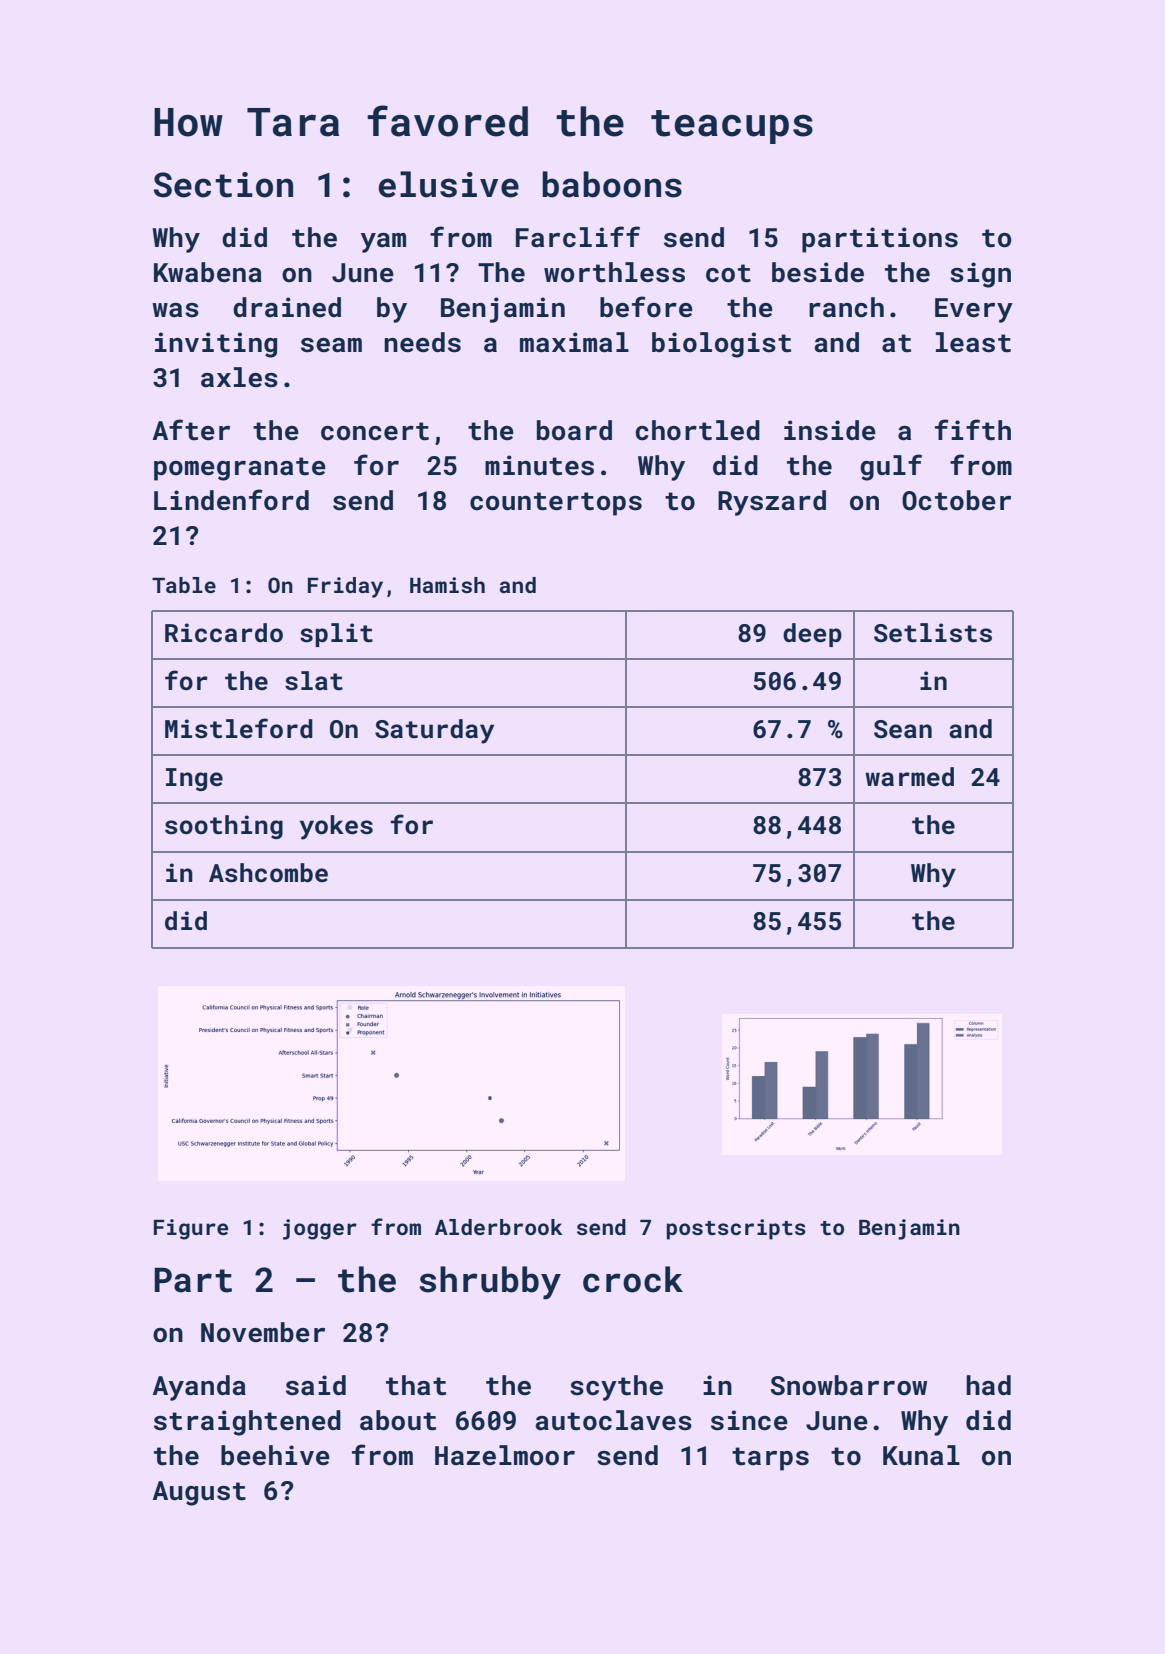 Image resolution: width=1165 pixels, height=1654 pixels. I want to click on Kunal, so click(921, 1455).
